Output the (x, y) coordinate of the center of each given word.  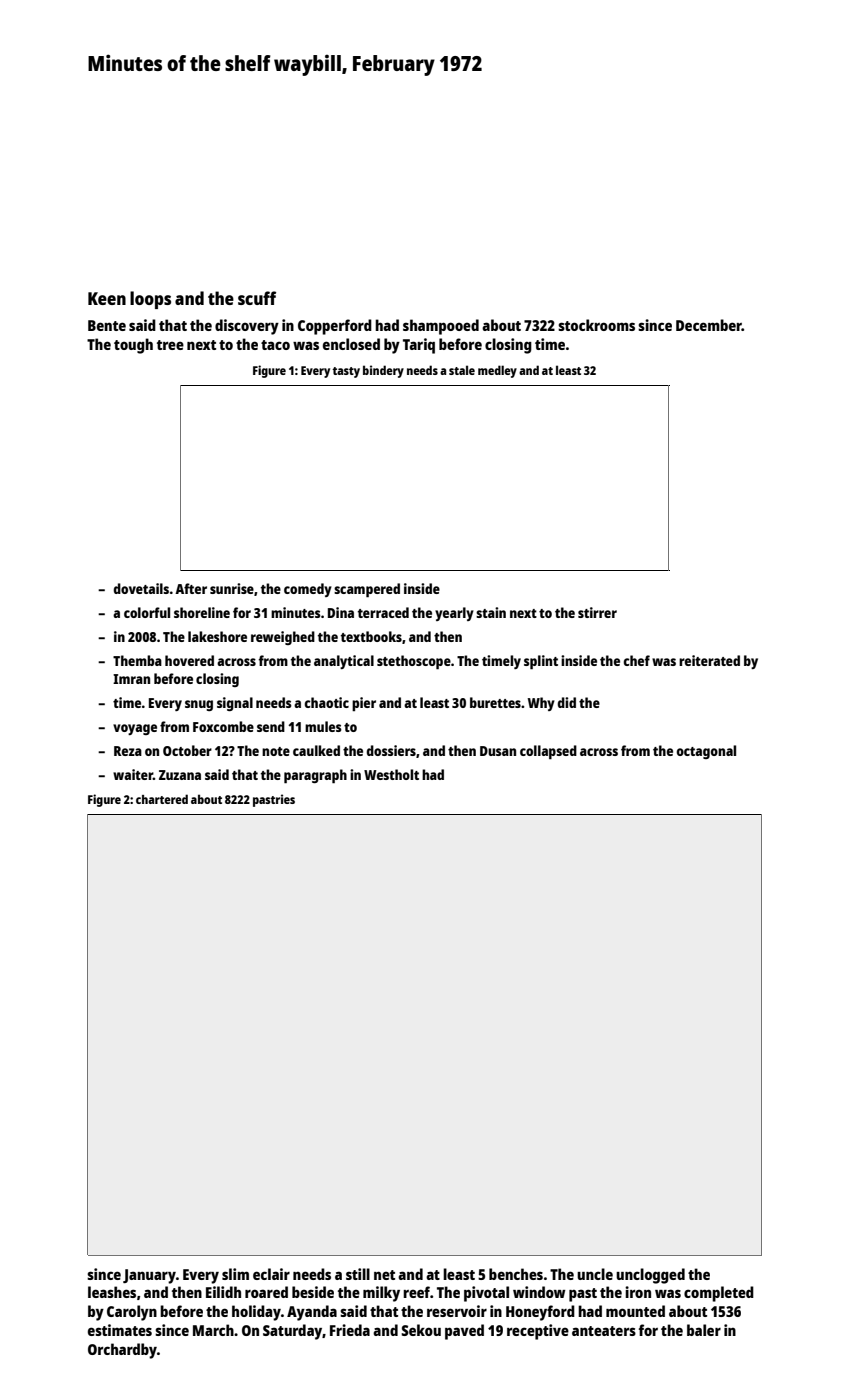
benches (516, 1274)
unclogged (650, 1276)
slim (235, 1274)
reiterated (709, 660)
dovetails (141, 588)
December (709, 325)
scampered (367, 590)
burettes (495, 702)
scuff (257, 298)
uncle (595, 1274)
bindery (383, 371)
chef (636, 660)
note (276, 751)
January (149, 1276)
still (358, 1274)
